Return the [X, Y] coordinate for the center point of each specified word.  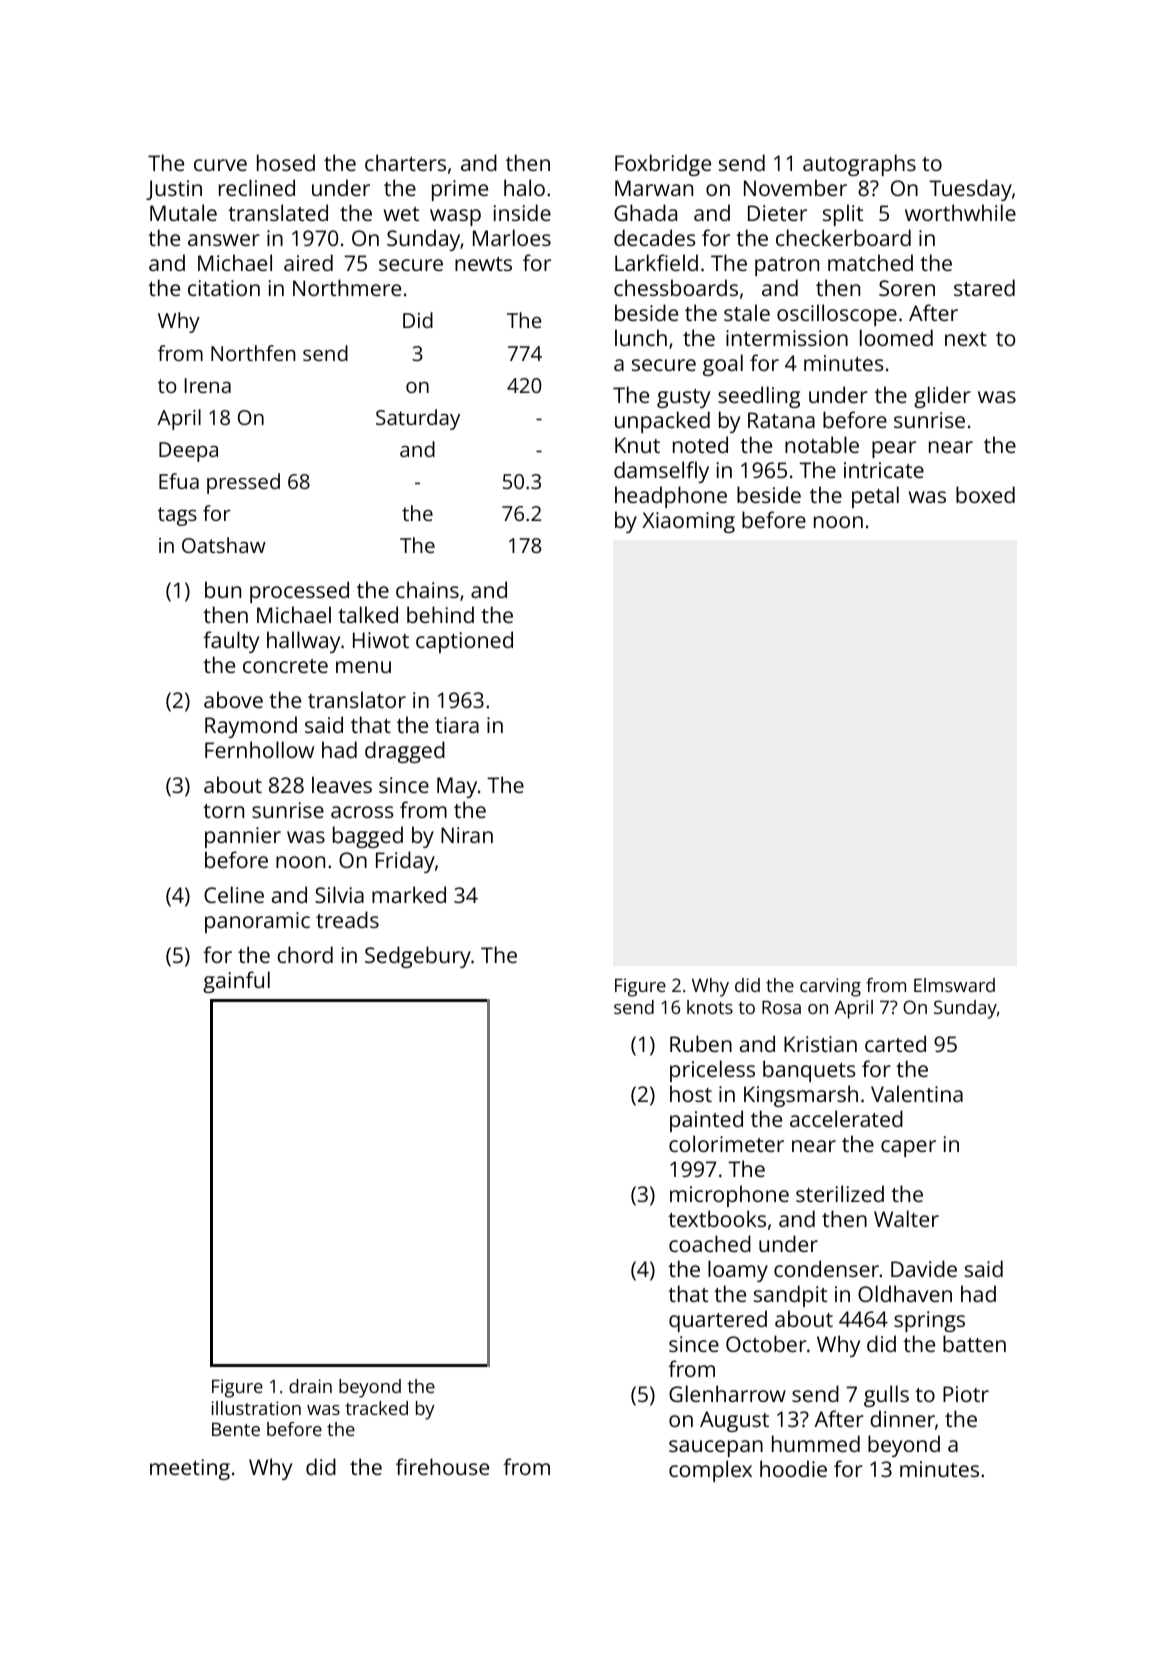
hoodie [793, 1468]
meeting [190, 1469]
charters [405, 162]
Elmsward [954, 985]
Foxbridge [663, 165]
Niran [467, 835]
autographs [859, 165]
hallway [303, 642]
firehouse [442, 1466]
